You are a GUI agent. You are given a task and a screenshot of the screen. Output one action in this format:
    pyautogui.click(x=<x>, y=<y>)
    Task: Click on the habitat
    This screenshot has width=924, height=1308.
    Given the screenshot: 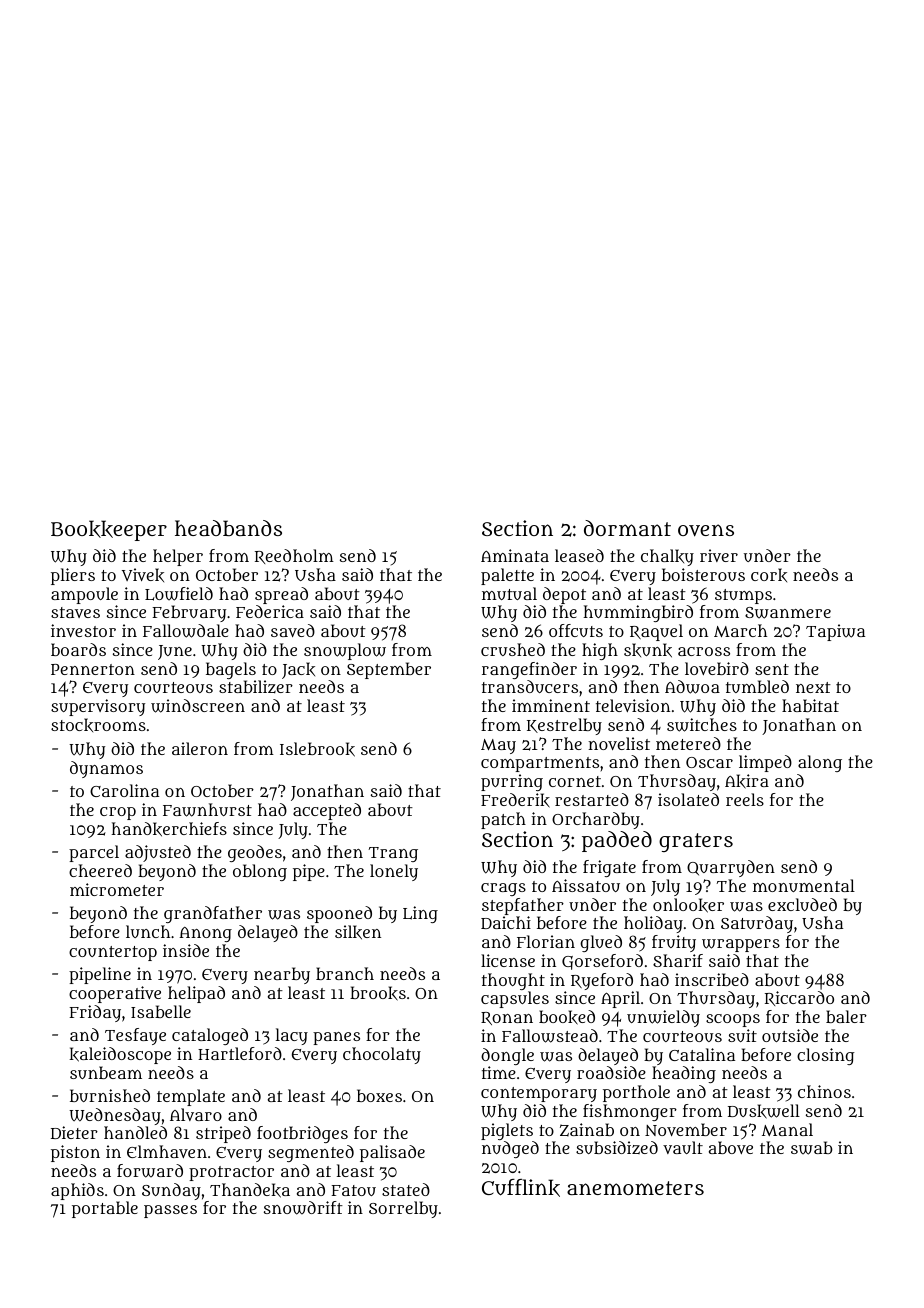 What is the action you would take?
    pyautogui.click(x=810, y=705)
